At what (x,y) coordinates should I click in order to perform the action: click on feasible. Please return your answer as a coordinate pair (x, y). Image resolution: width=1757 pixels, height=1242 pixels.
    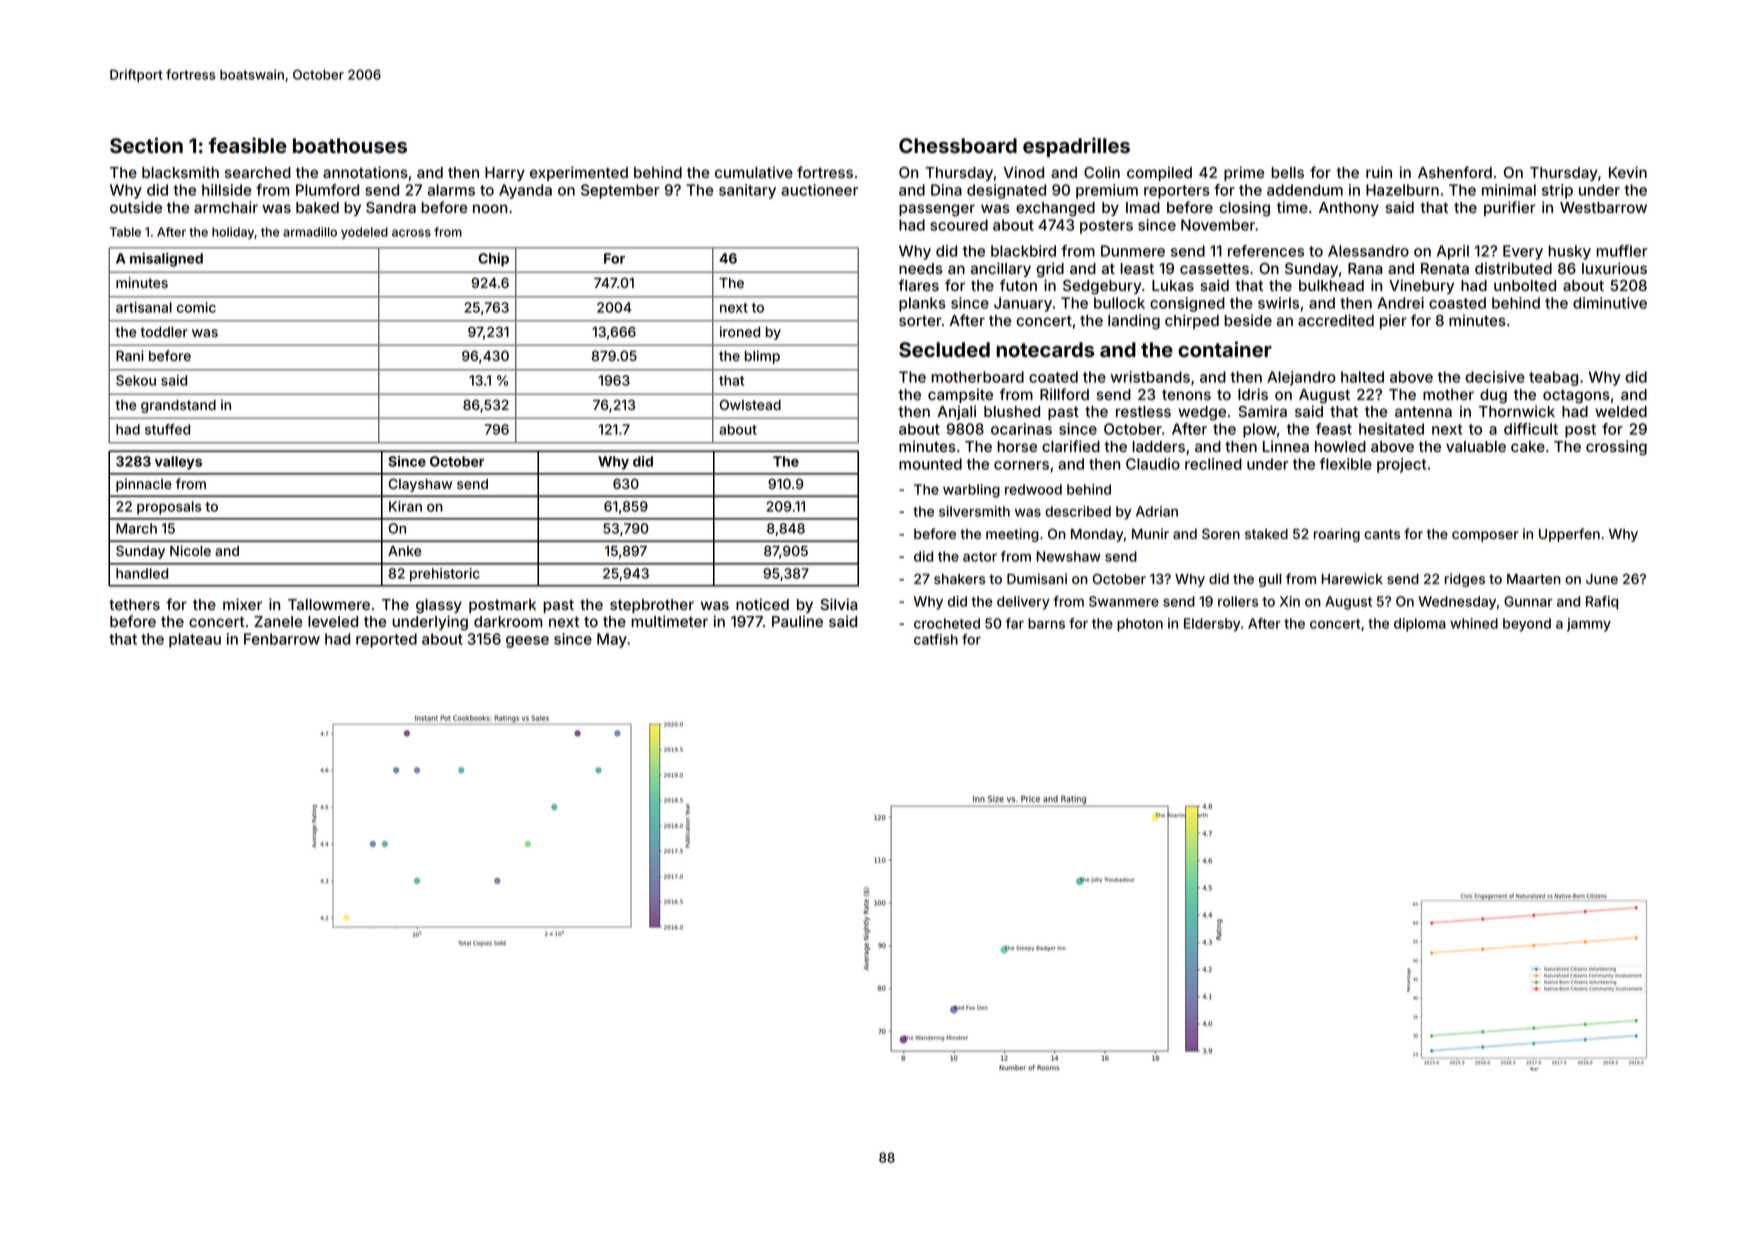
    Looking at the image, I should click on (248, 145).
